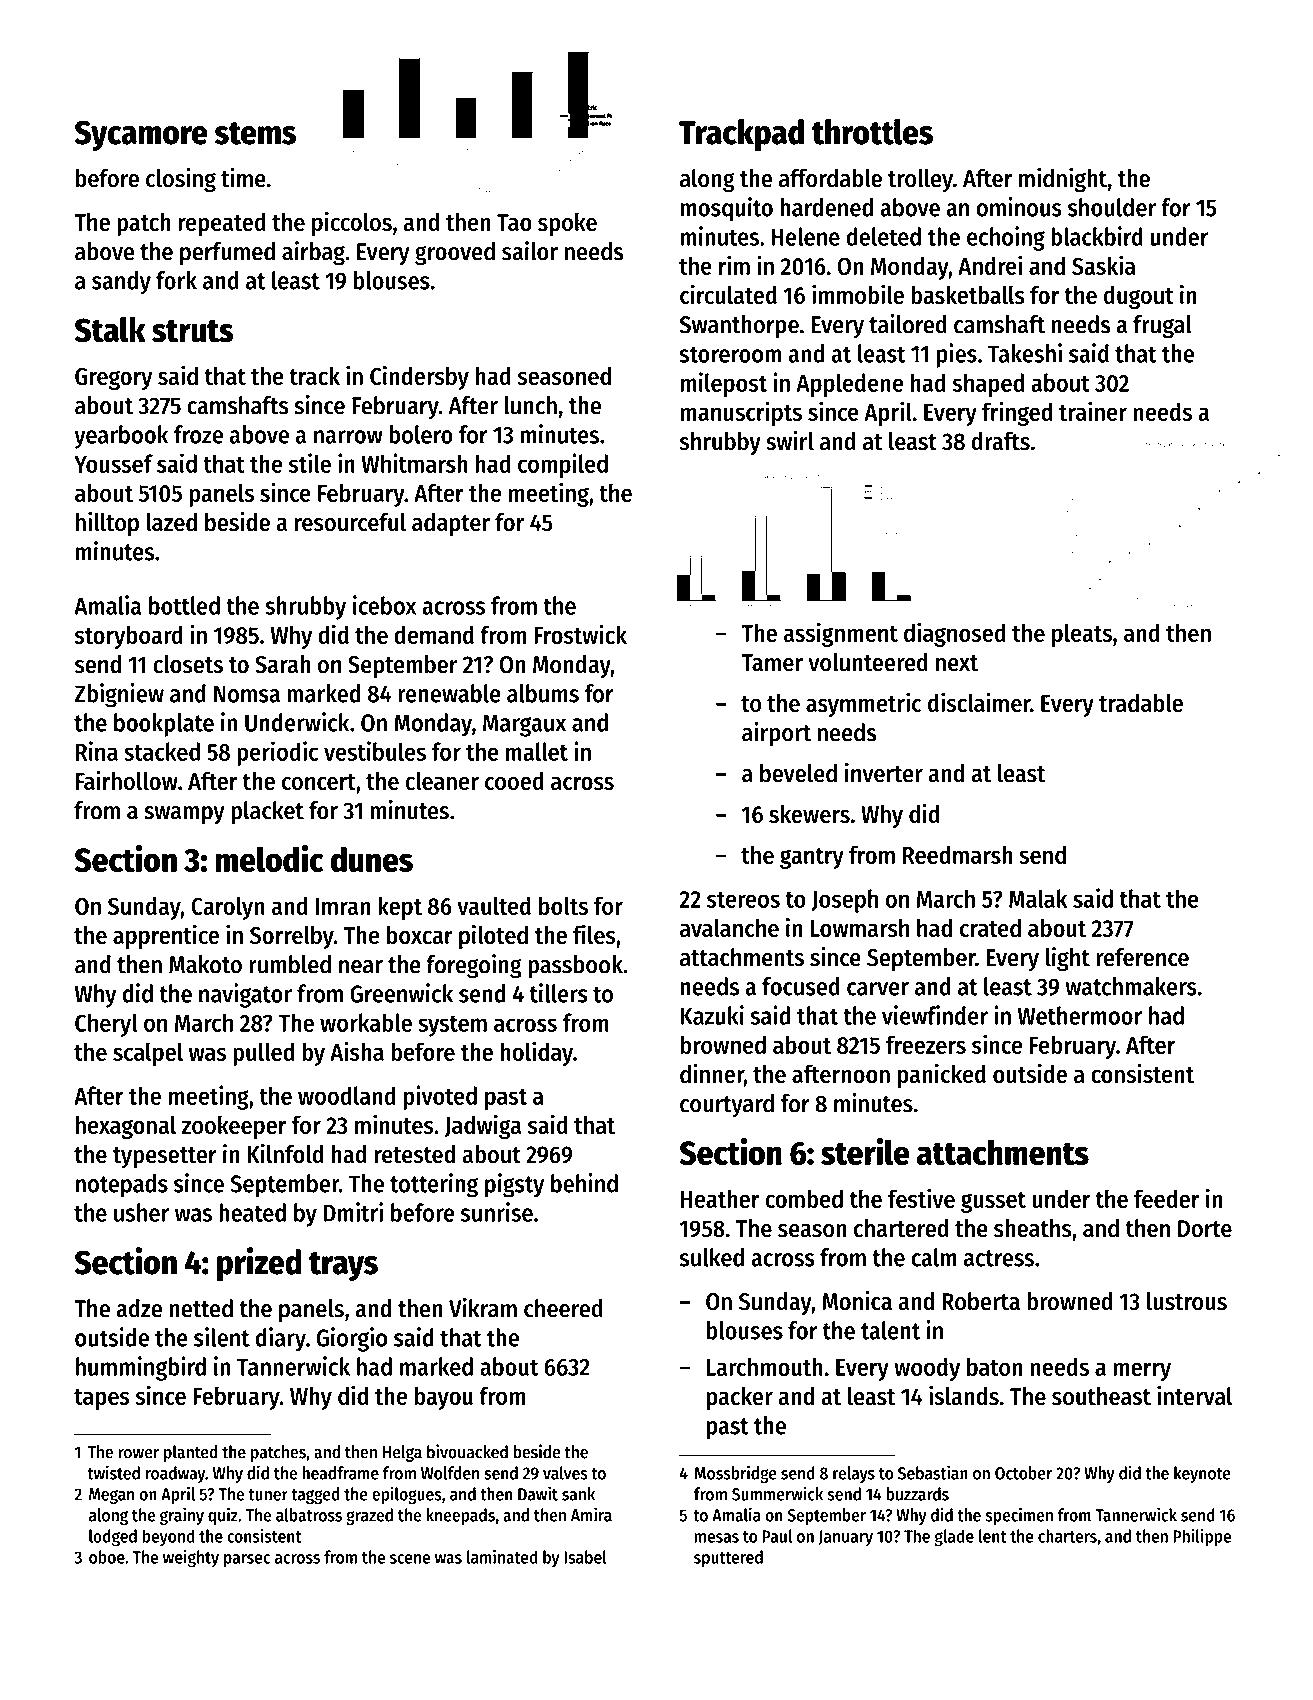 This screenshot has width=1313, height=1700. What do you see at coordinates (585, 1557) in the screenshot?
I see `Isabel` at bounding box center [585, 1557].
